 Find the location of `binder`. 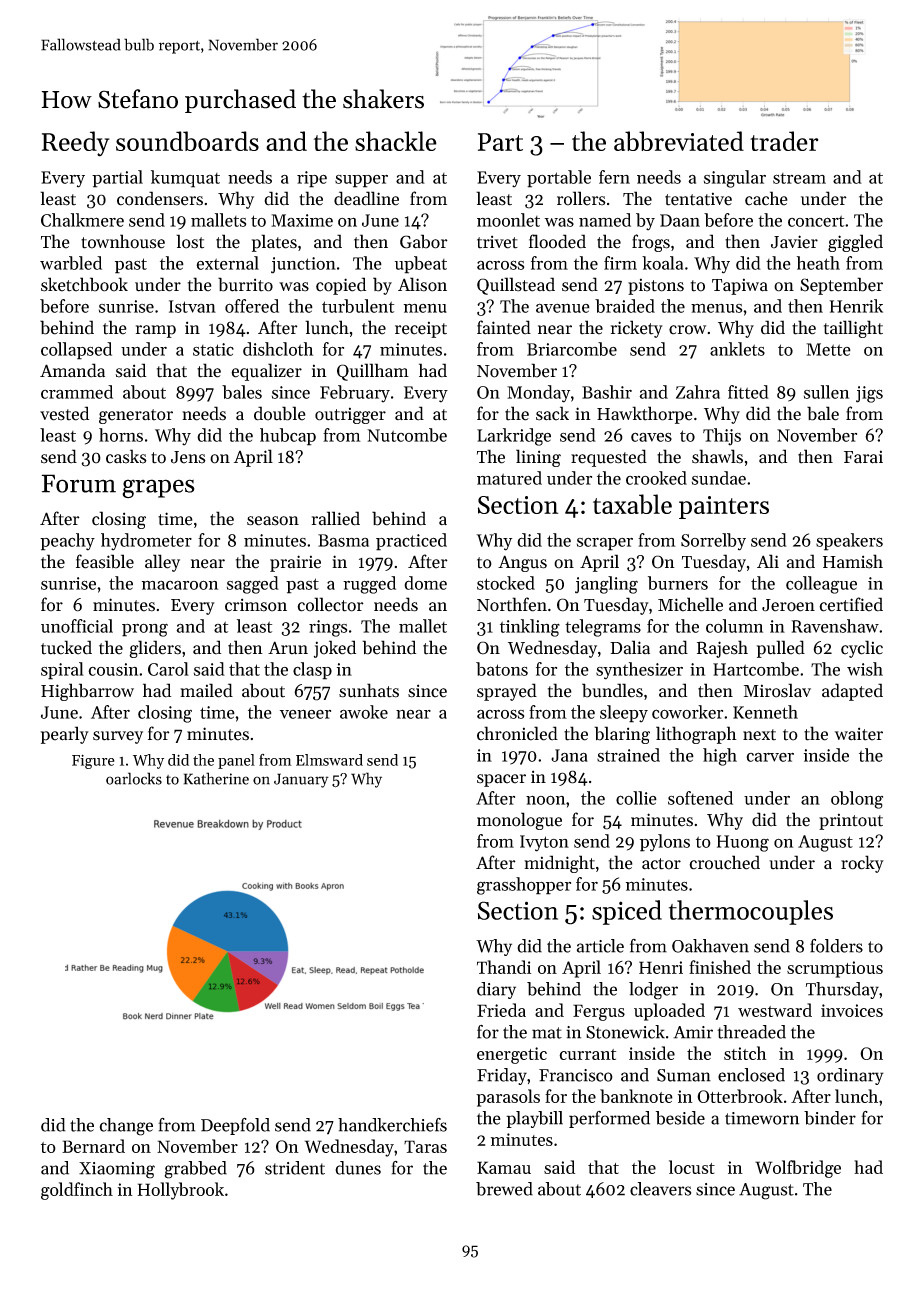

binder is located at coordinates (830, 1118).
